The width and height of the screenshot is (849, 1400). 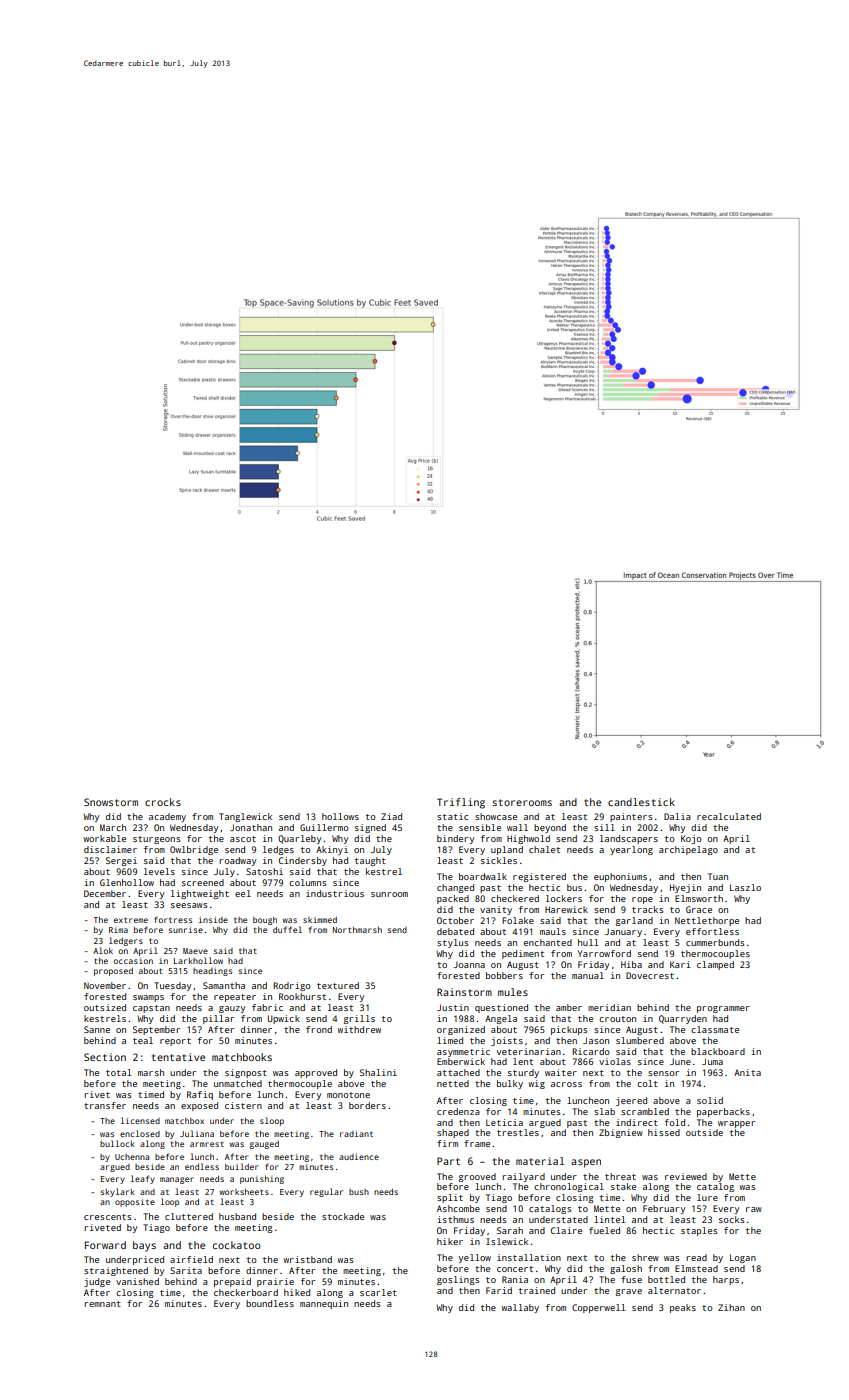 I want to click on programmer, so click(x=723, y=1009).
